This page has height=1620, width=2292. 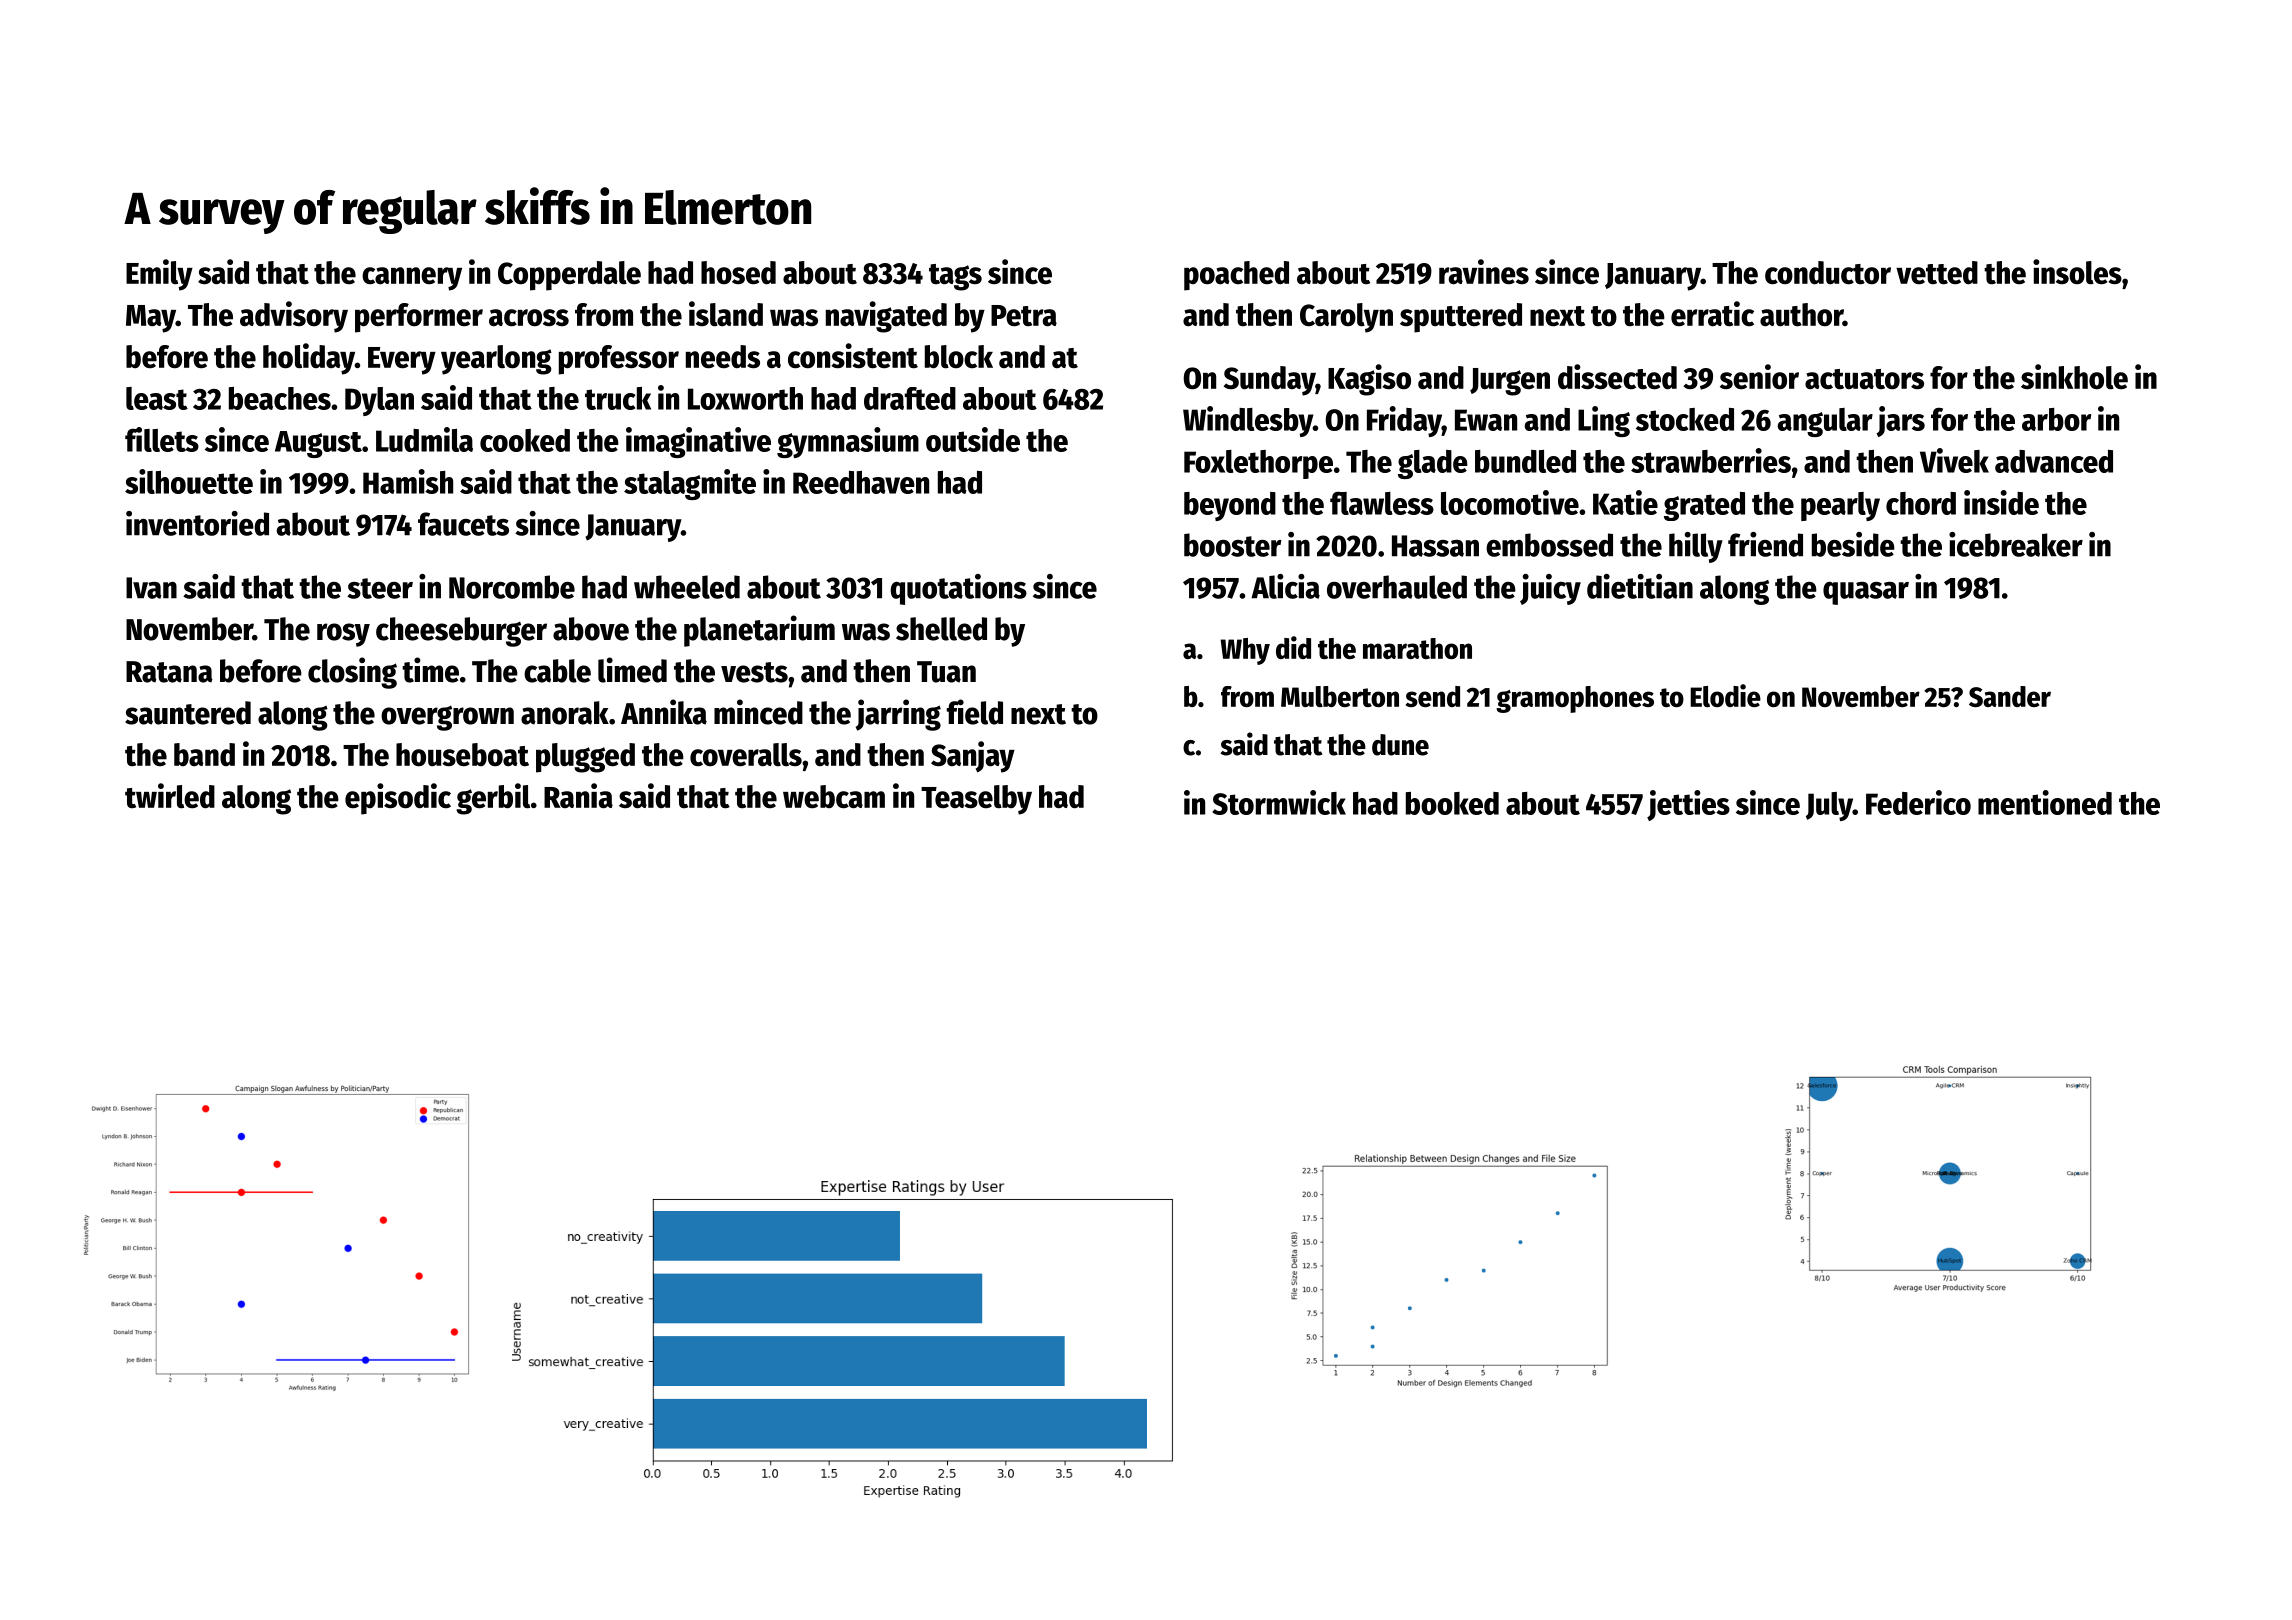 What do you see at coordinates (529, 318) in the page?
I see `across` at bounding box center [529, 318].
